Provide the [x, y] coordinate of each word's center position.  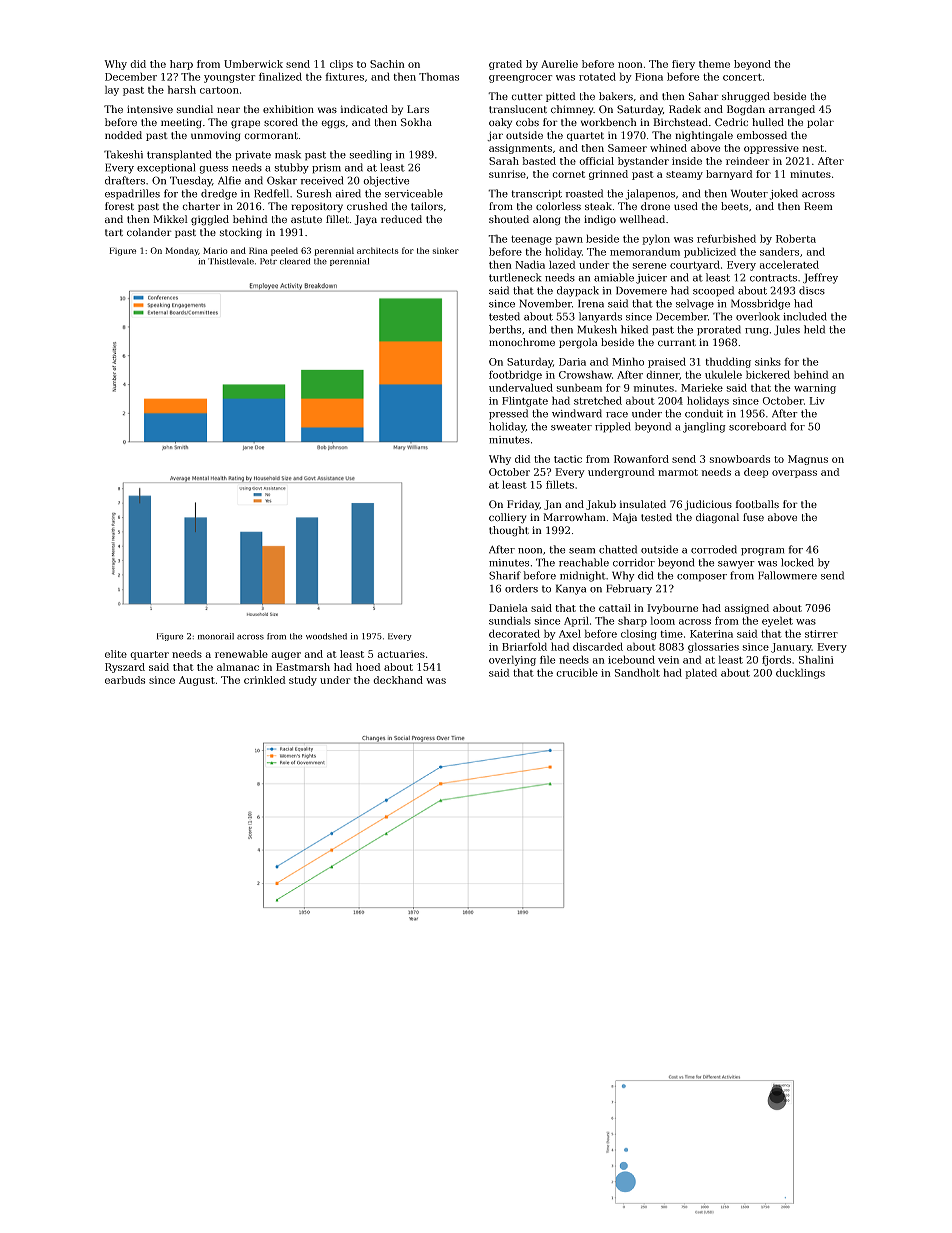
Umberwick [253, 64]
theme [714, 64]
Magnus [808, 460]
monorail [216, 636]
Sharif [505, 575]
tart [114, 232]
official [596, 161]
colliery [507, 518]
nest [813, 148]
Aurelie [559, 64]
